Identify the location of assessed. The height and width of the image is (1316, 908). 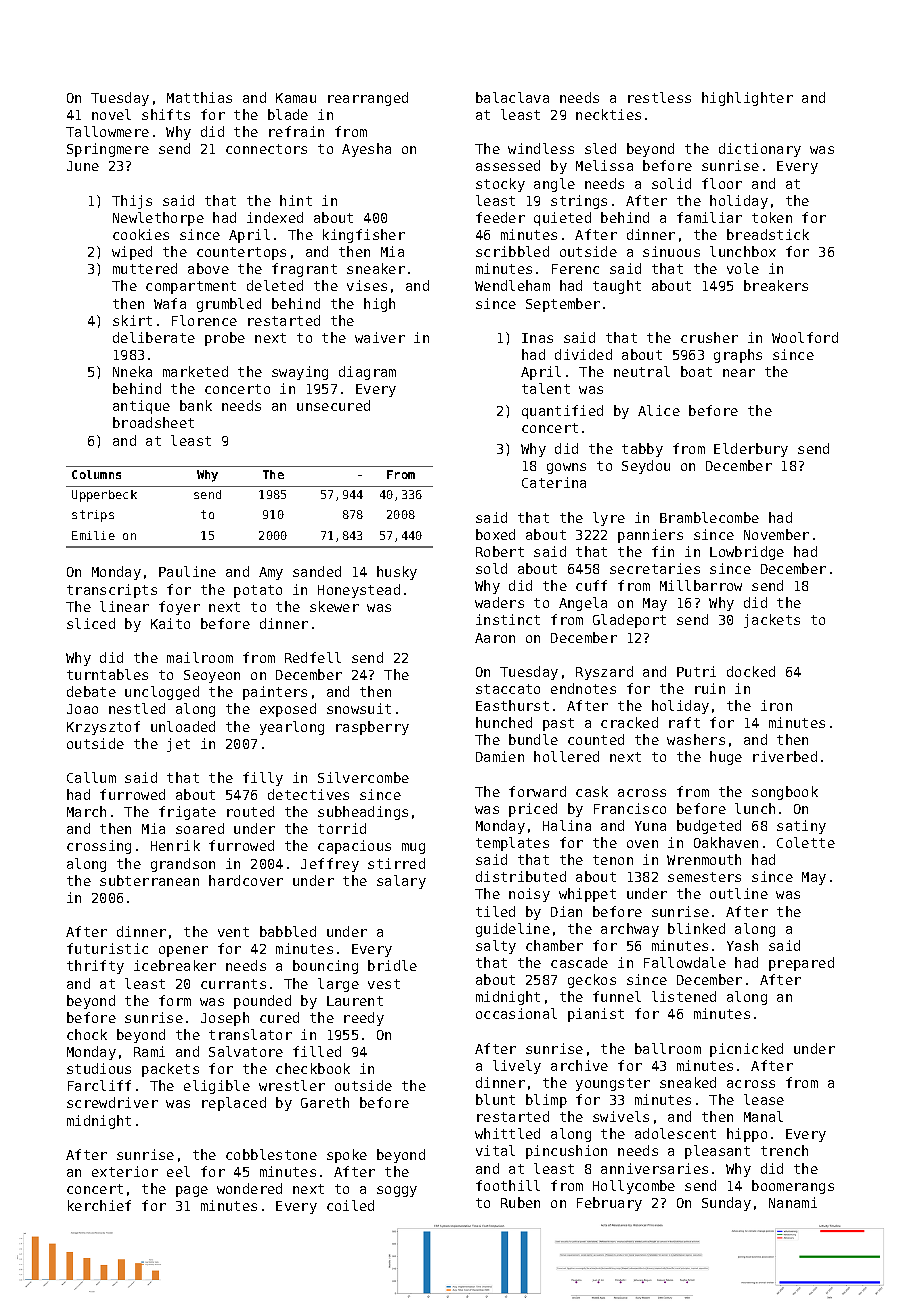
(508, 165).
